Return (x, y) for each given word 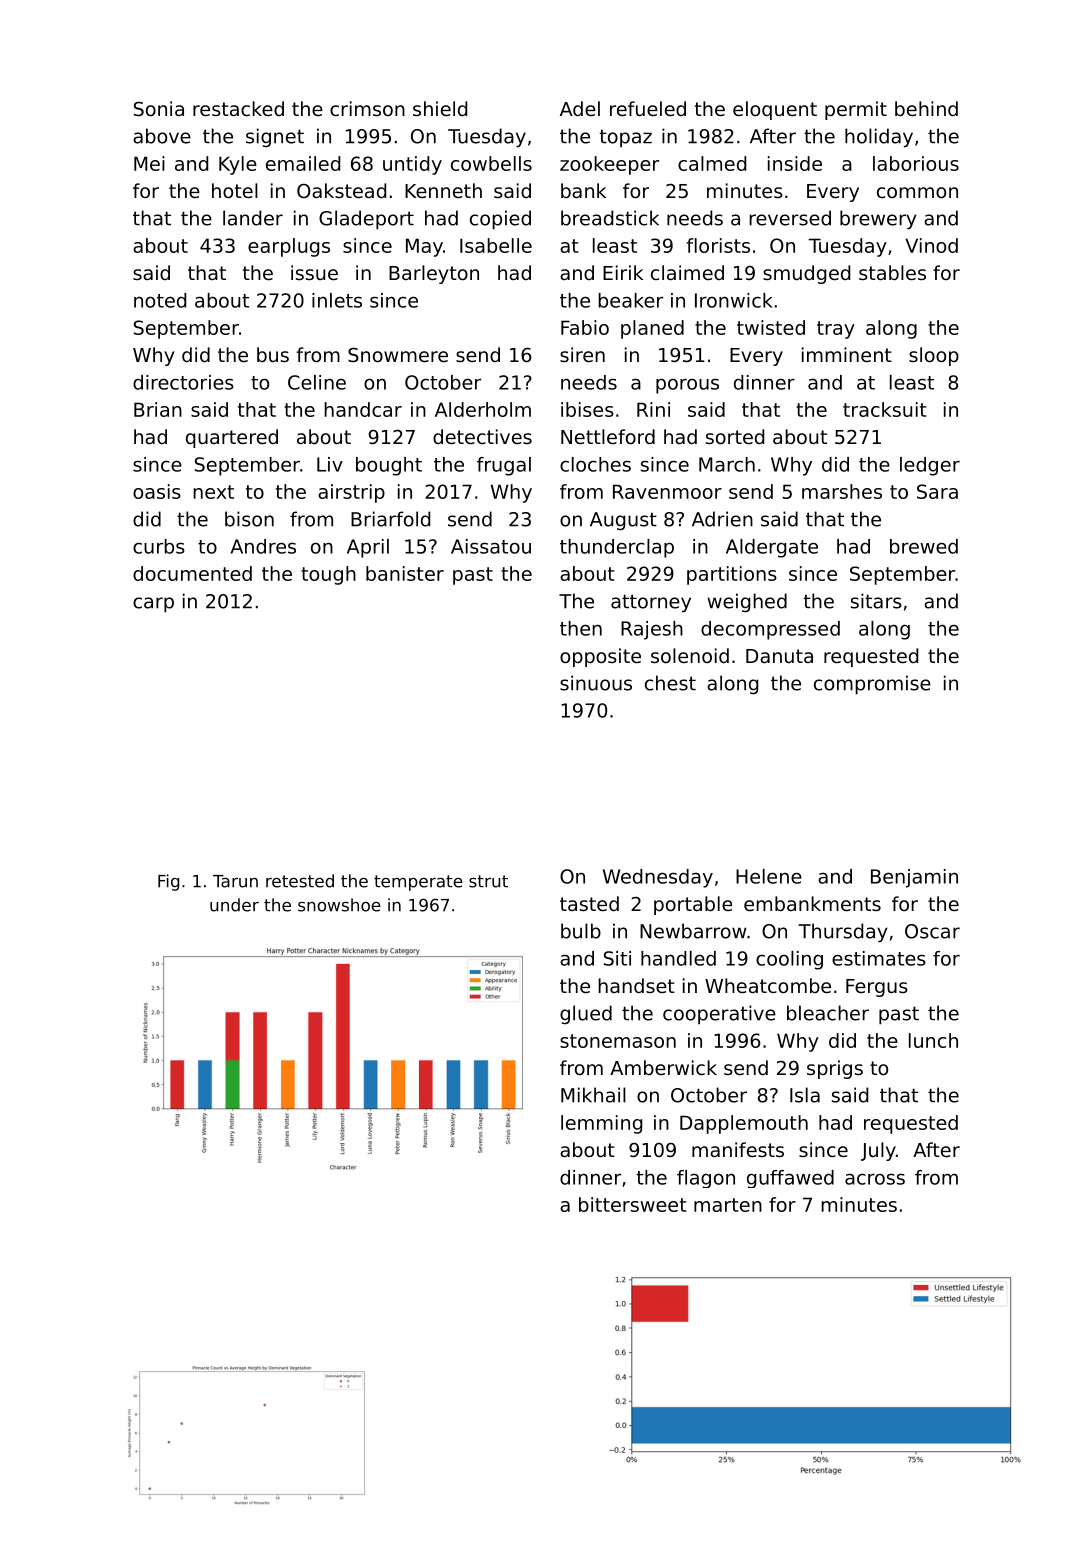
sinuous (596, 683)
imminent (847, 354)
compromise (872, 685)
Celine (317, 382)
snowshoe (339, 905)
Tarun (235, 881)
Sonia (159, 108)
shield (440, 108)
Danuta (779, 656)
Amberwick (663, 1067)
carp (153, 605)
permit (856, 110)
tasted (589, 903)
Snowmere (398, 354)
